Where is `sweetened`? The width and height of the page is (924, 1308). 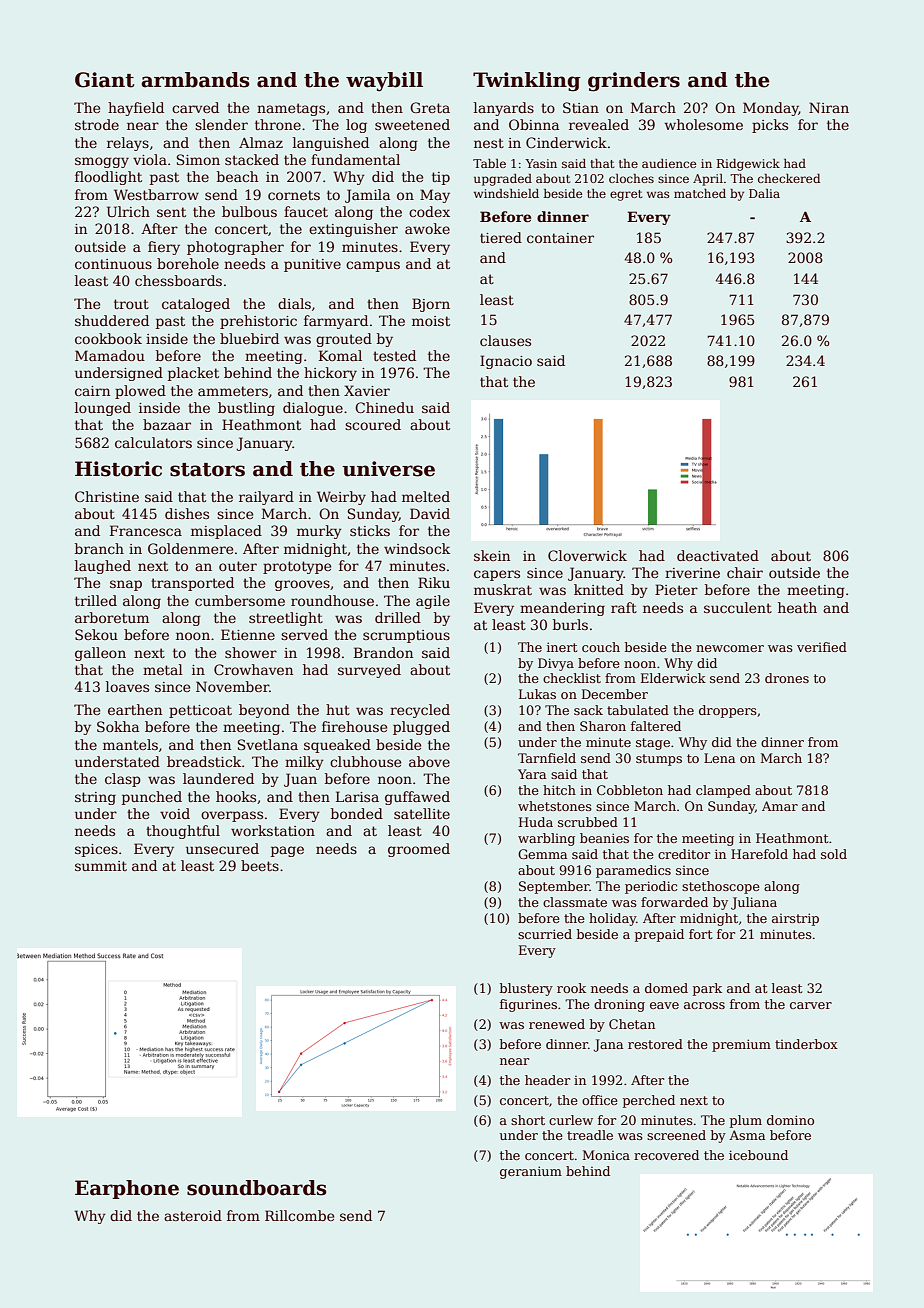
sweetened is located at coordinates (412, 124).
